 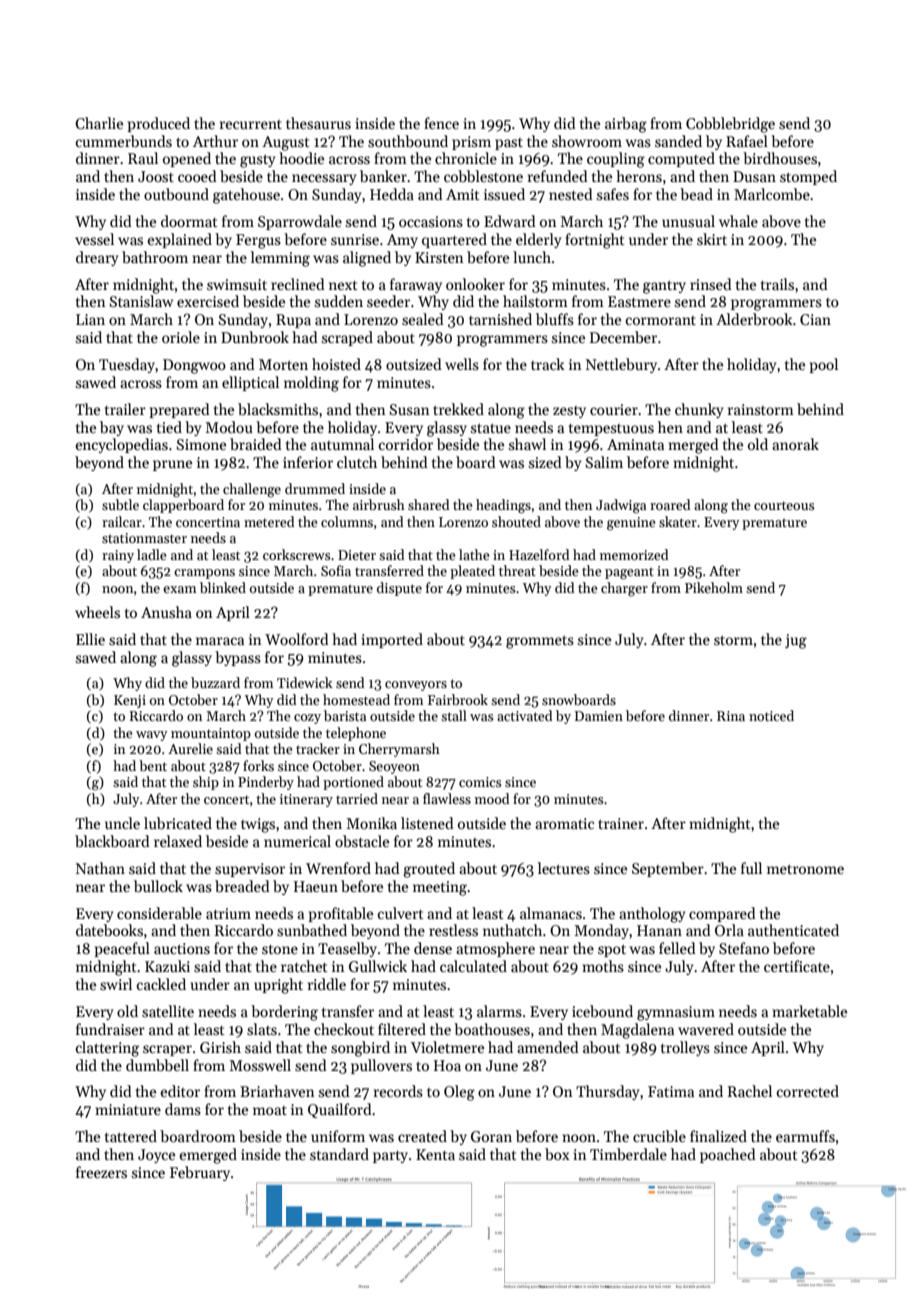 I want to click on metronome, so click(x=805, y=869).
